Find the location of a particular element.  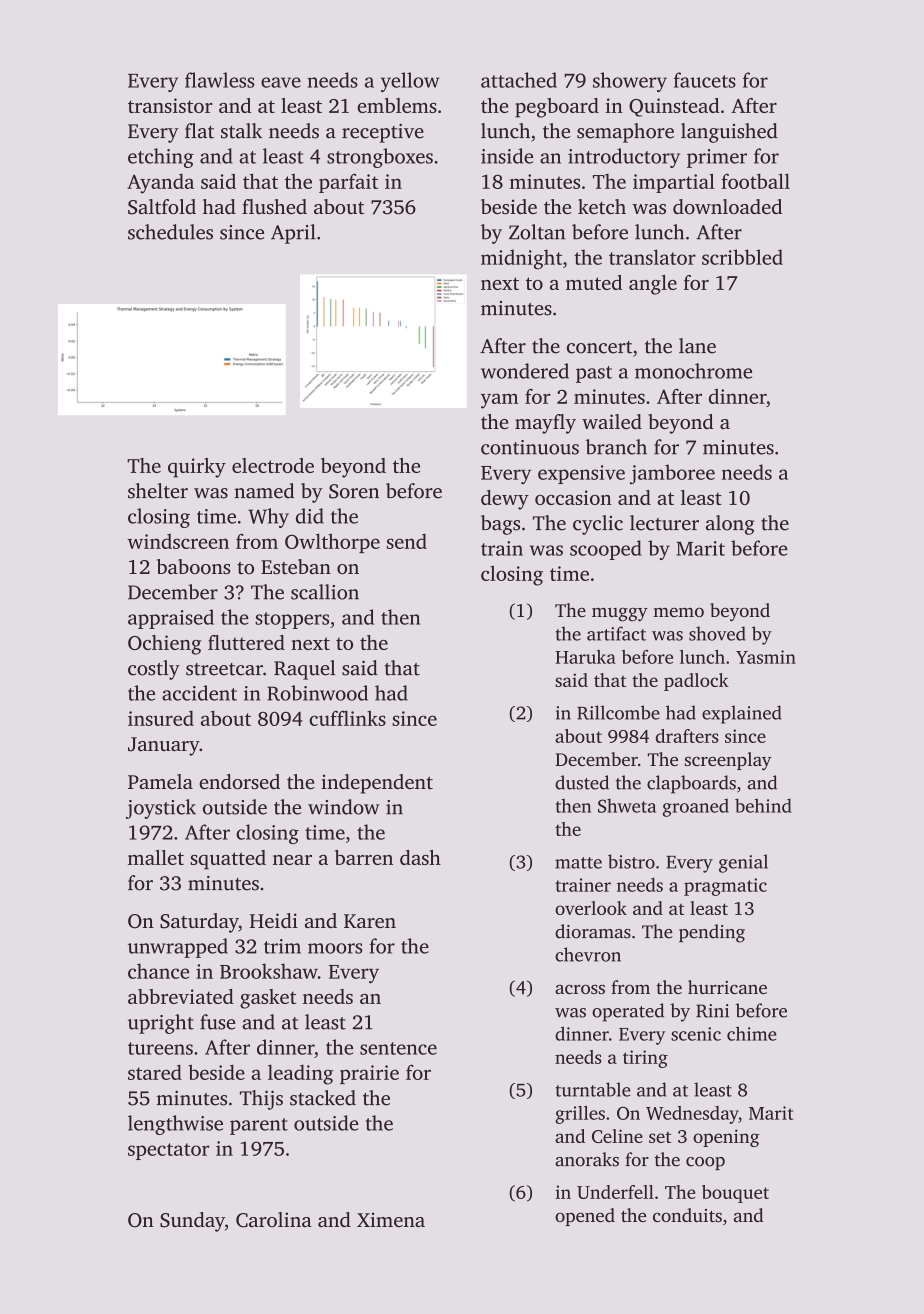

languished is located at coordinates (729, 133).
